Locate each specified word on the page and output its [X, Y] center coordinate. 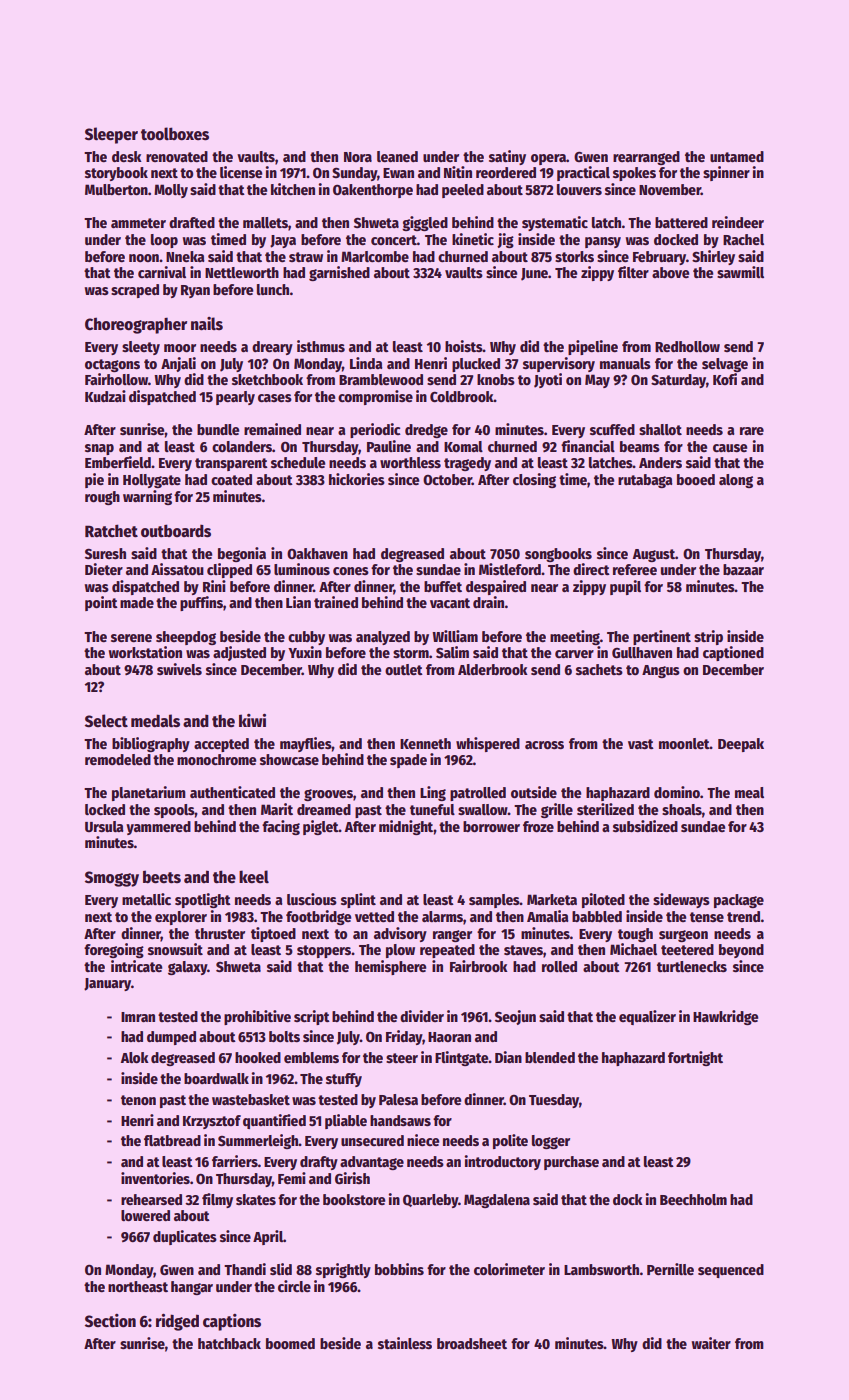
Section [110, 1321]
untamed [737, 156]
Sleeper [111, 135]
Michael [633, 949]
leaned [397, 156]
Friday [404, 1037]
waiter [711, 1343]
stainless [405, 1343]
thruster [220, 933]
